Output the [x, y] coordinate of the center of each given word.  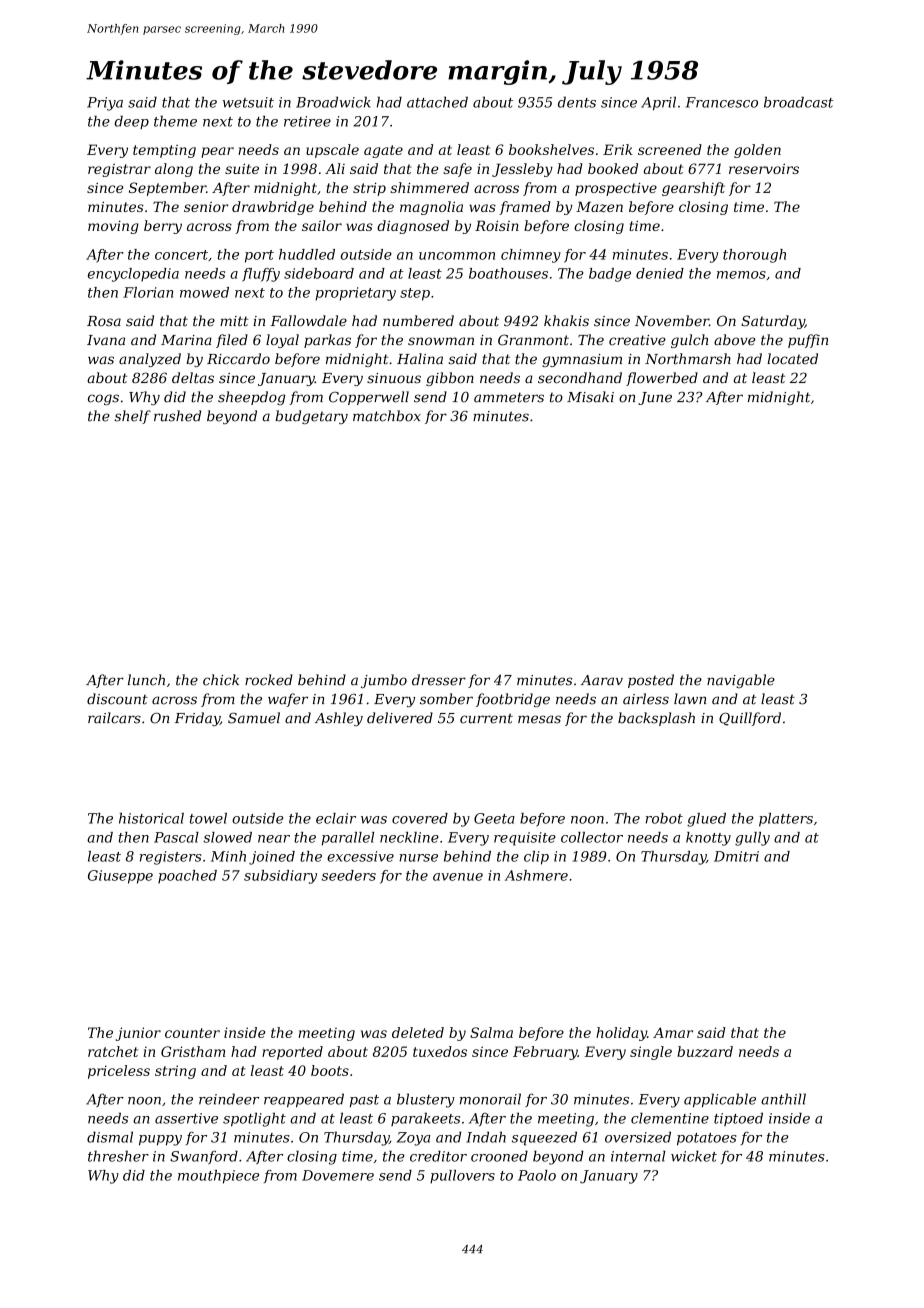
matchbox [387, 416]
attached [437, 102]
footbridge [513, 700]
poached [187, 877]
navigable [741, 681]
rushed [177, 416]
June [655, 398]
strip [369, 189]
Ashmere [536, 875]
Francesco [722, 102]
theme [175, 121]
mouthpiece [218, 1177]
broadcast [798, 102]
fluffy [261, 275]
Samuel [254, 718]
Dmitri [736, 856]
